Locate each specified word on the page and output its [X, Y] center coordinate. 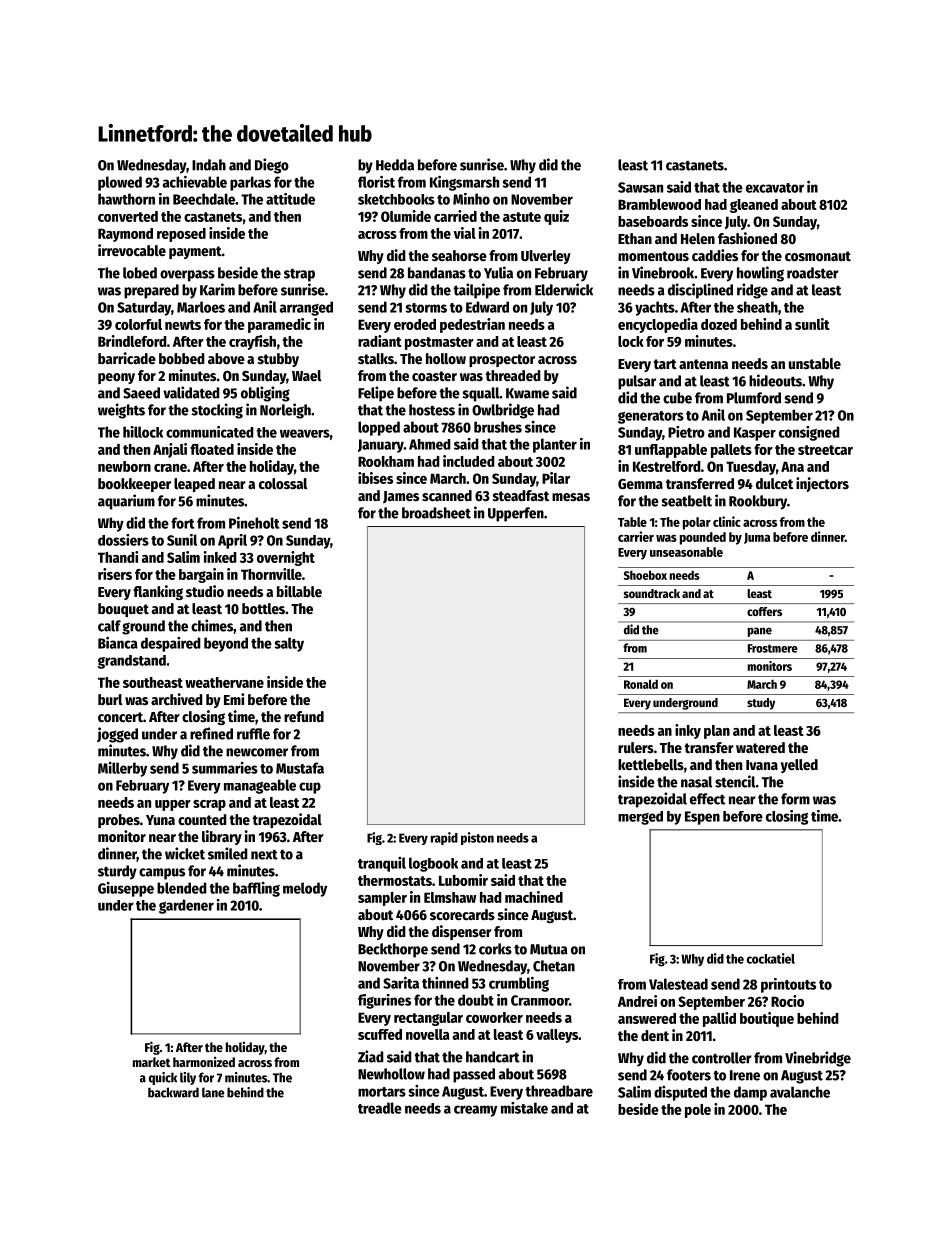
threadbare [559, 1091]
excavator [775, 188]
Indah [209, 165]
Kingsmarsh [464, 183]
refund [304, 716]
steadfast [521, 495]
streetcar [825, 450]
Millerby [122, 769]
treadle [380, 1108]
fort [183, 523]
